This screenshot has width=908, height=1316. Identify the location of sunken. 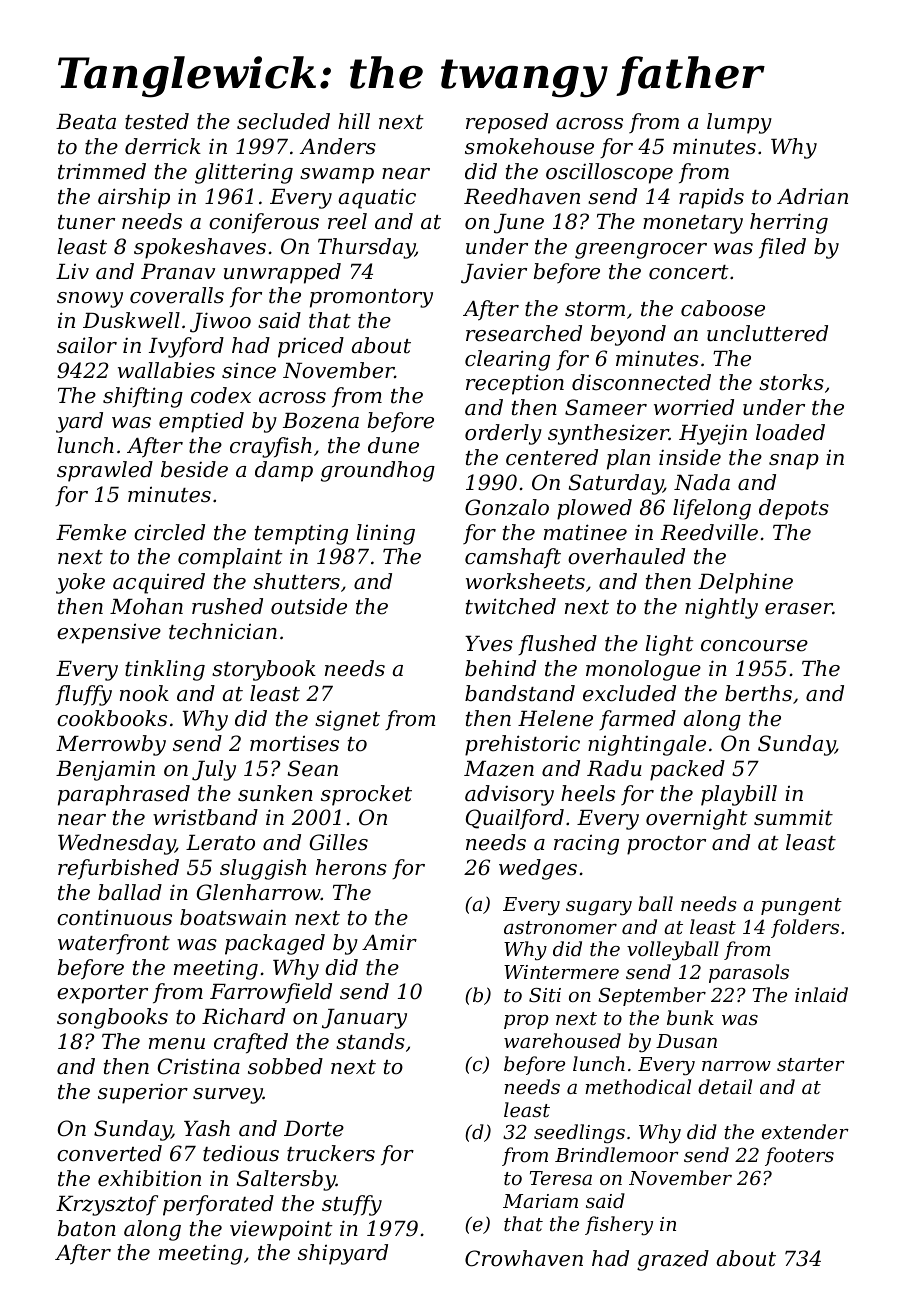
(275, 793).
